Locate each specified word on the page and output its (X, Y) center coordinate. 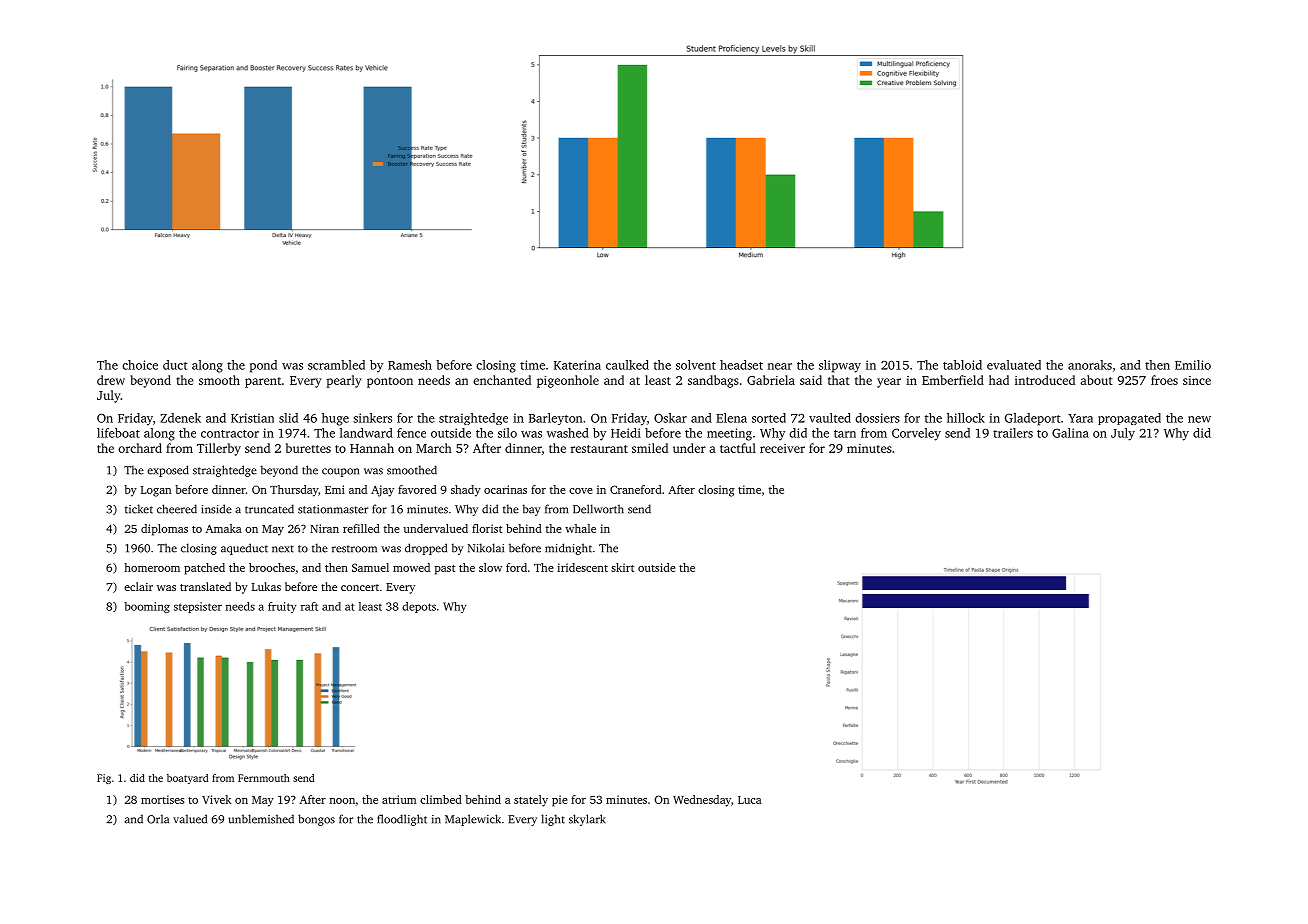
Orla (158, 819)
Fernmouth (264, 778)
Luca (750, 800)
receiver (782, 448)
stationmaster (333, 509)
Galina (1070, 433)
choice (140, 365)
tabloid (962, 365)
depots (419, 607)
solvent (696, 365)
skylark (587, 820)
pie (559, 801)
